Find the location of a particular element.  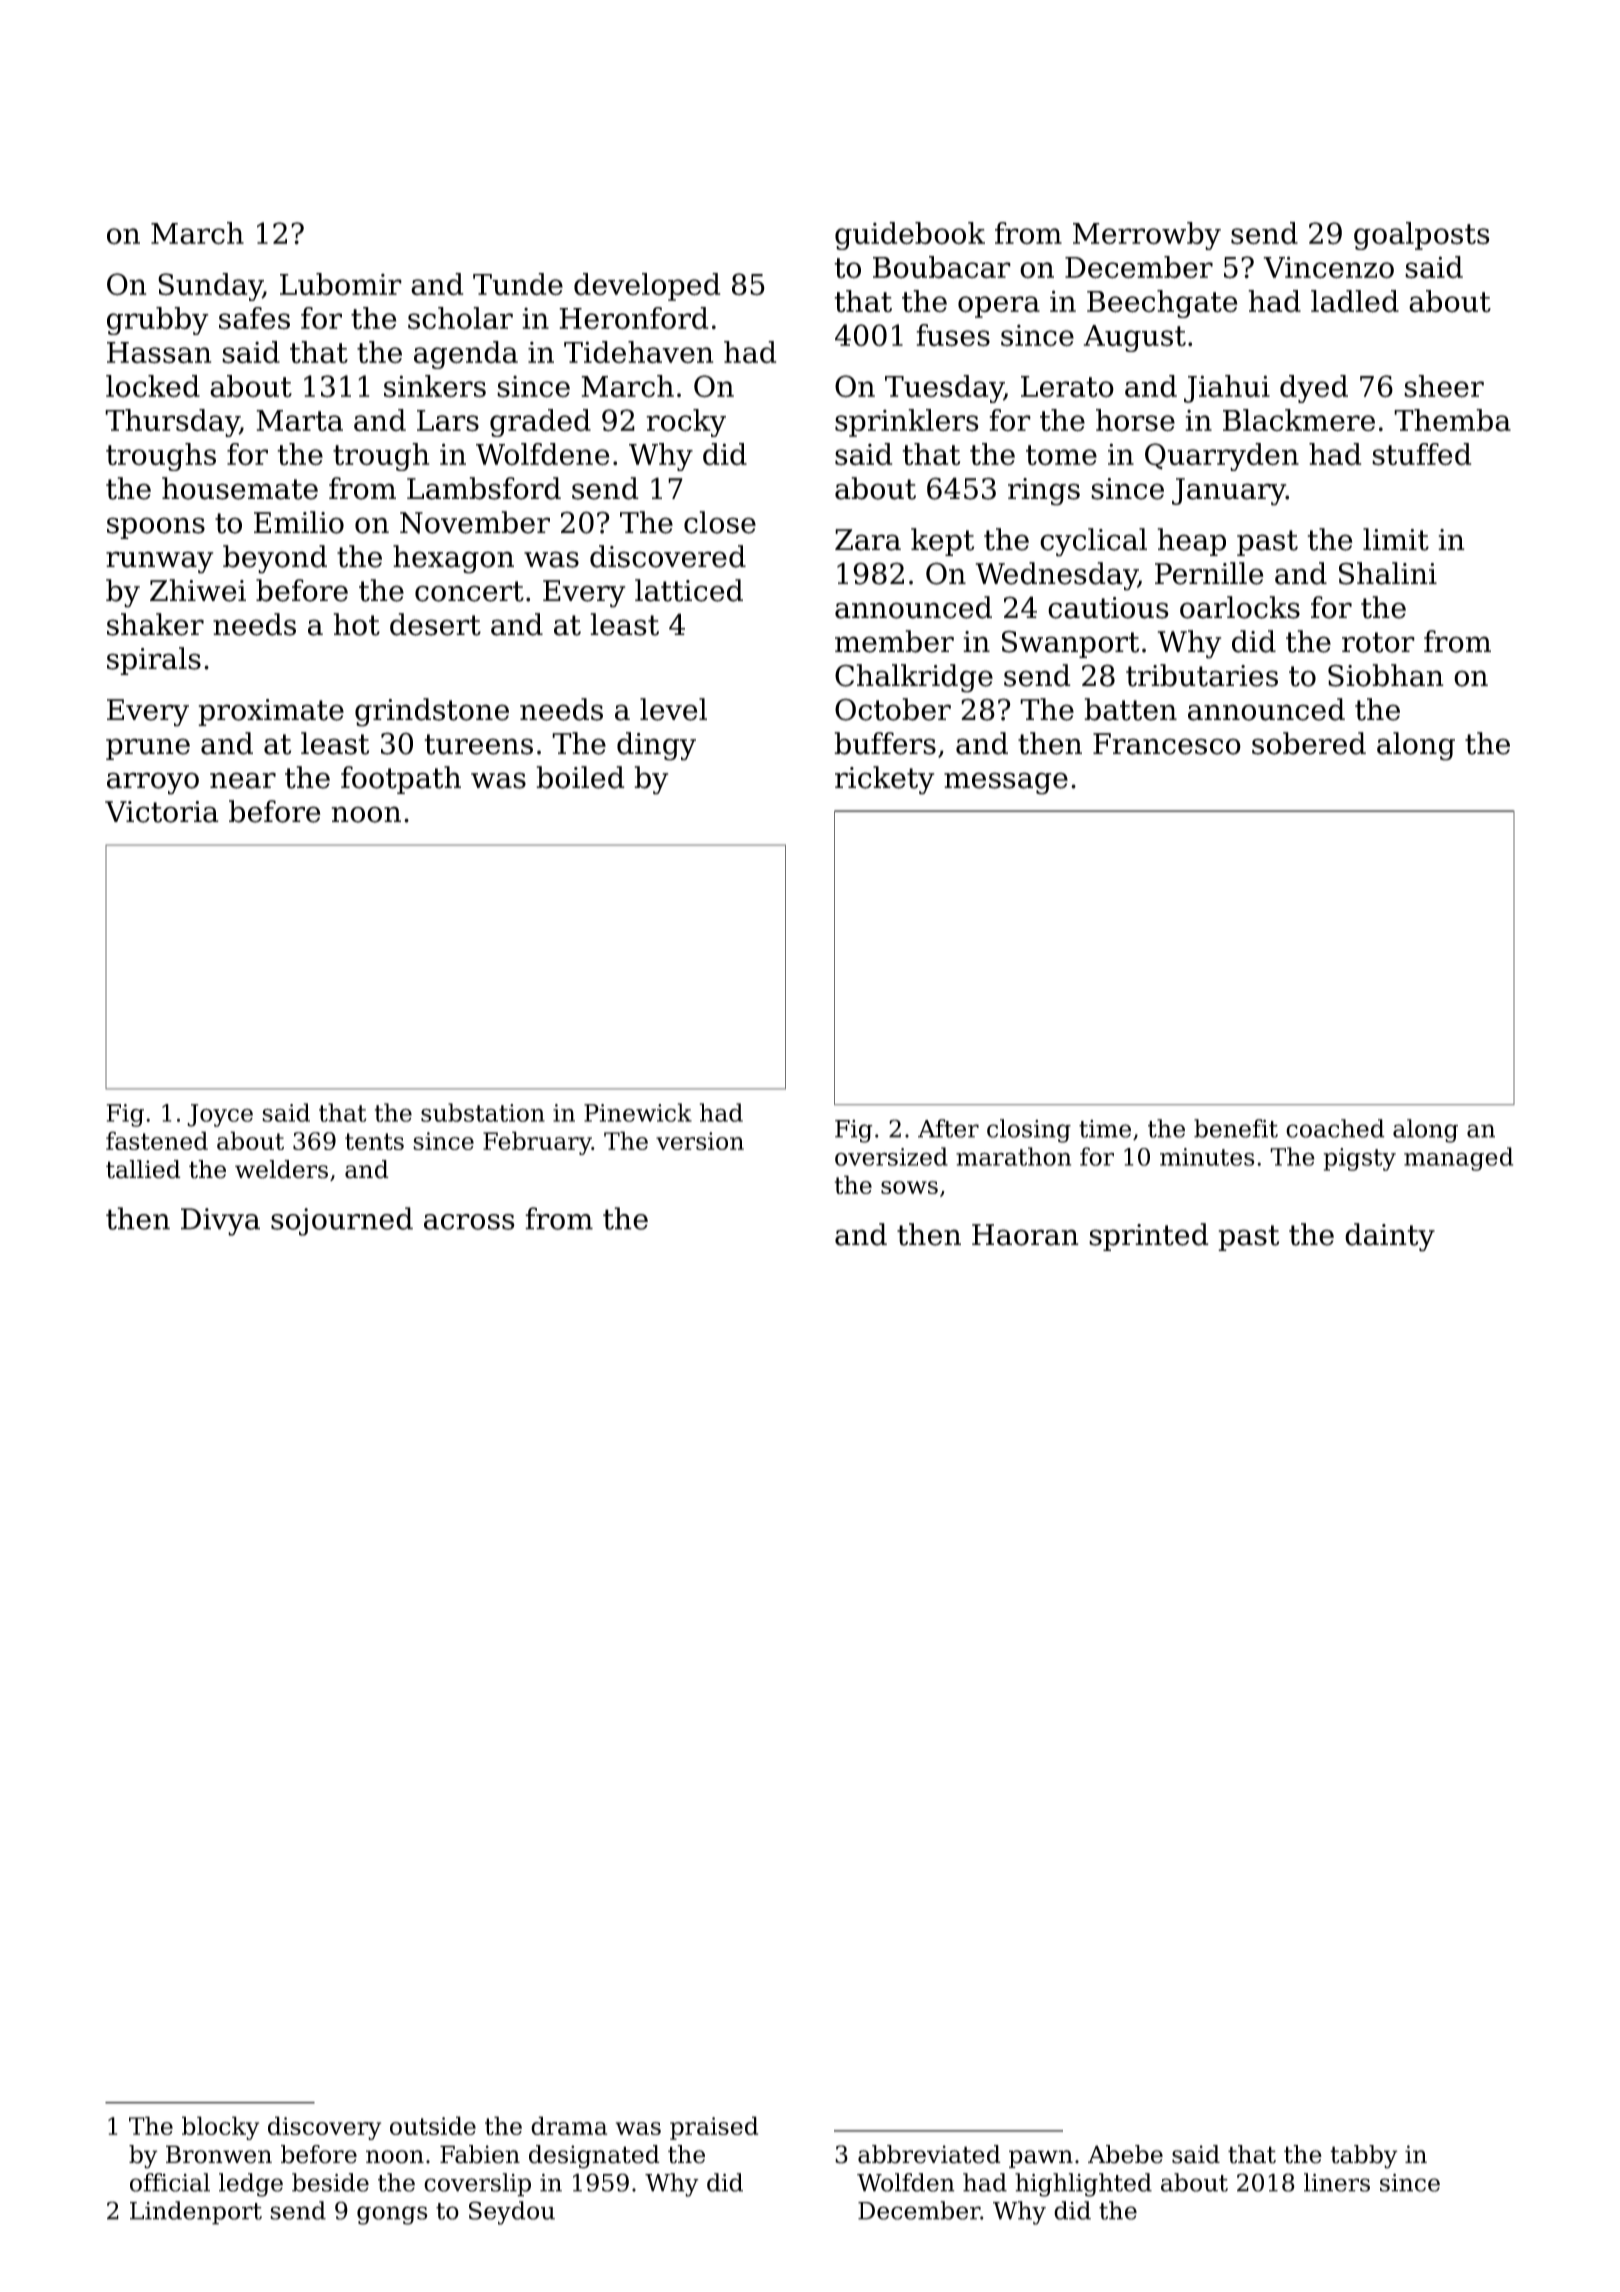

message is located at coordinates (1006, 783).
